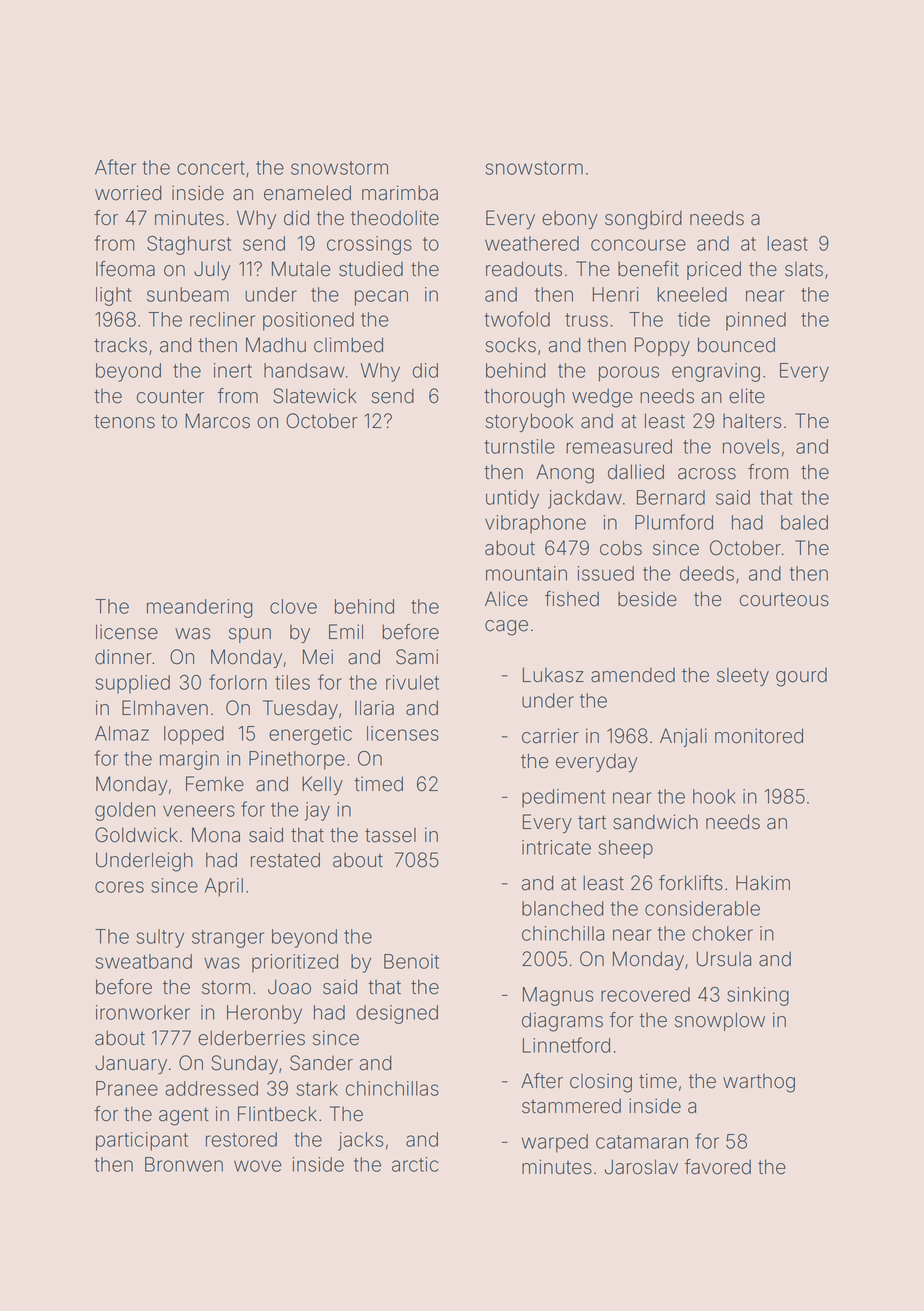  What do you see at coordinates (211, 168) in the screenshot?
I see `concert` at bounding box center [211, 168].
